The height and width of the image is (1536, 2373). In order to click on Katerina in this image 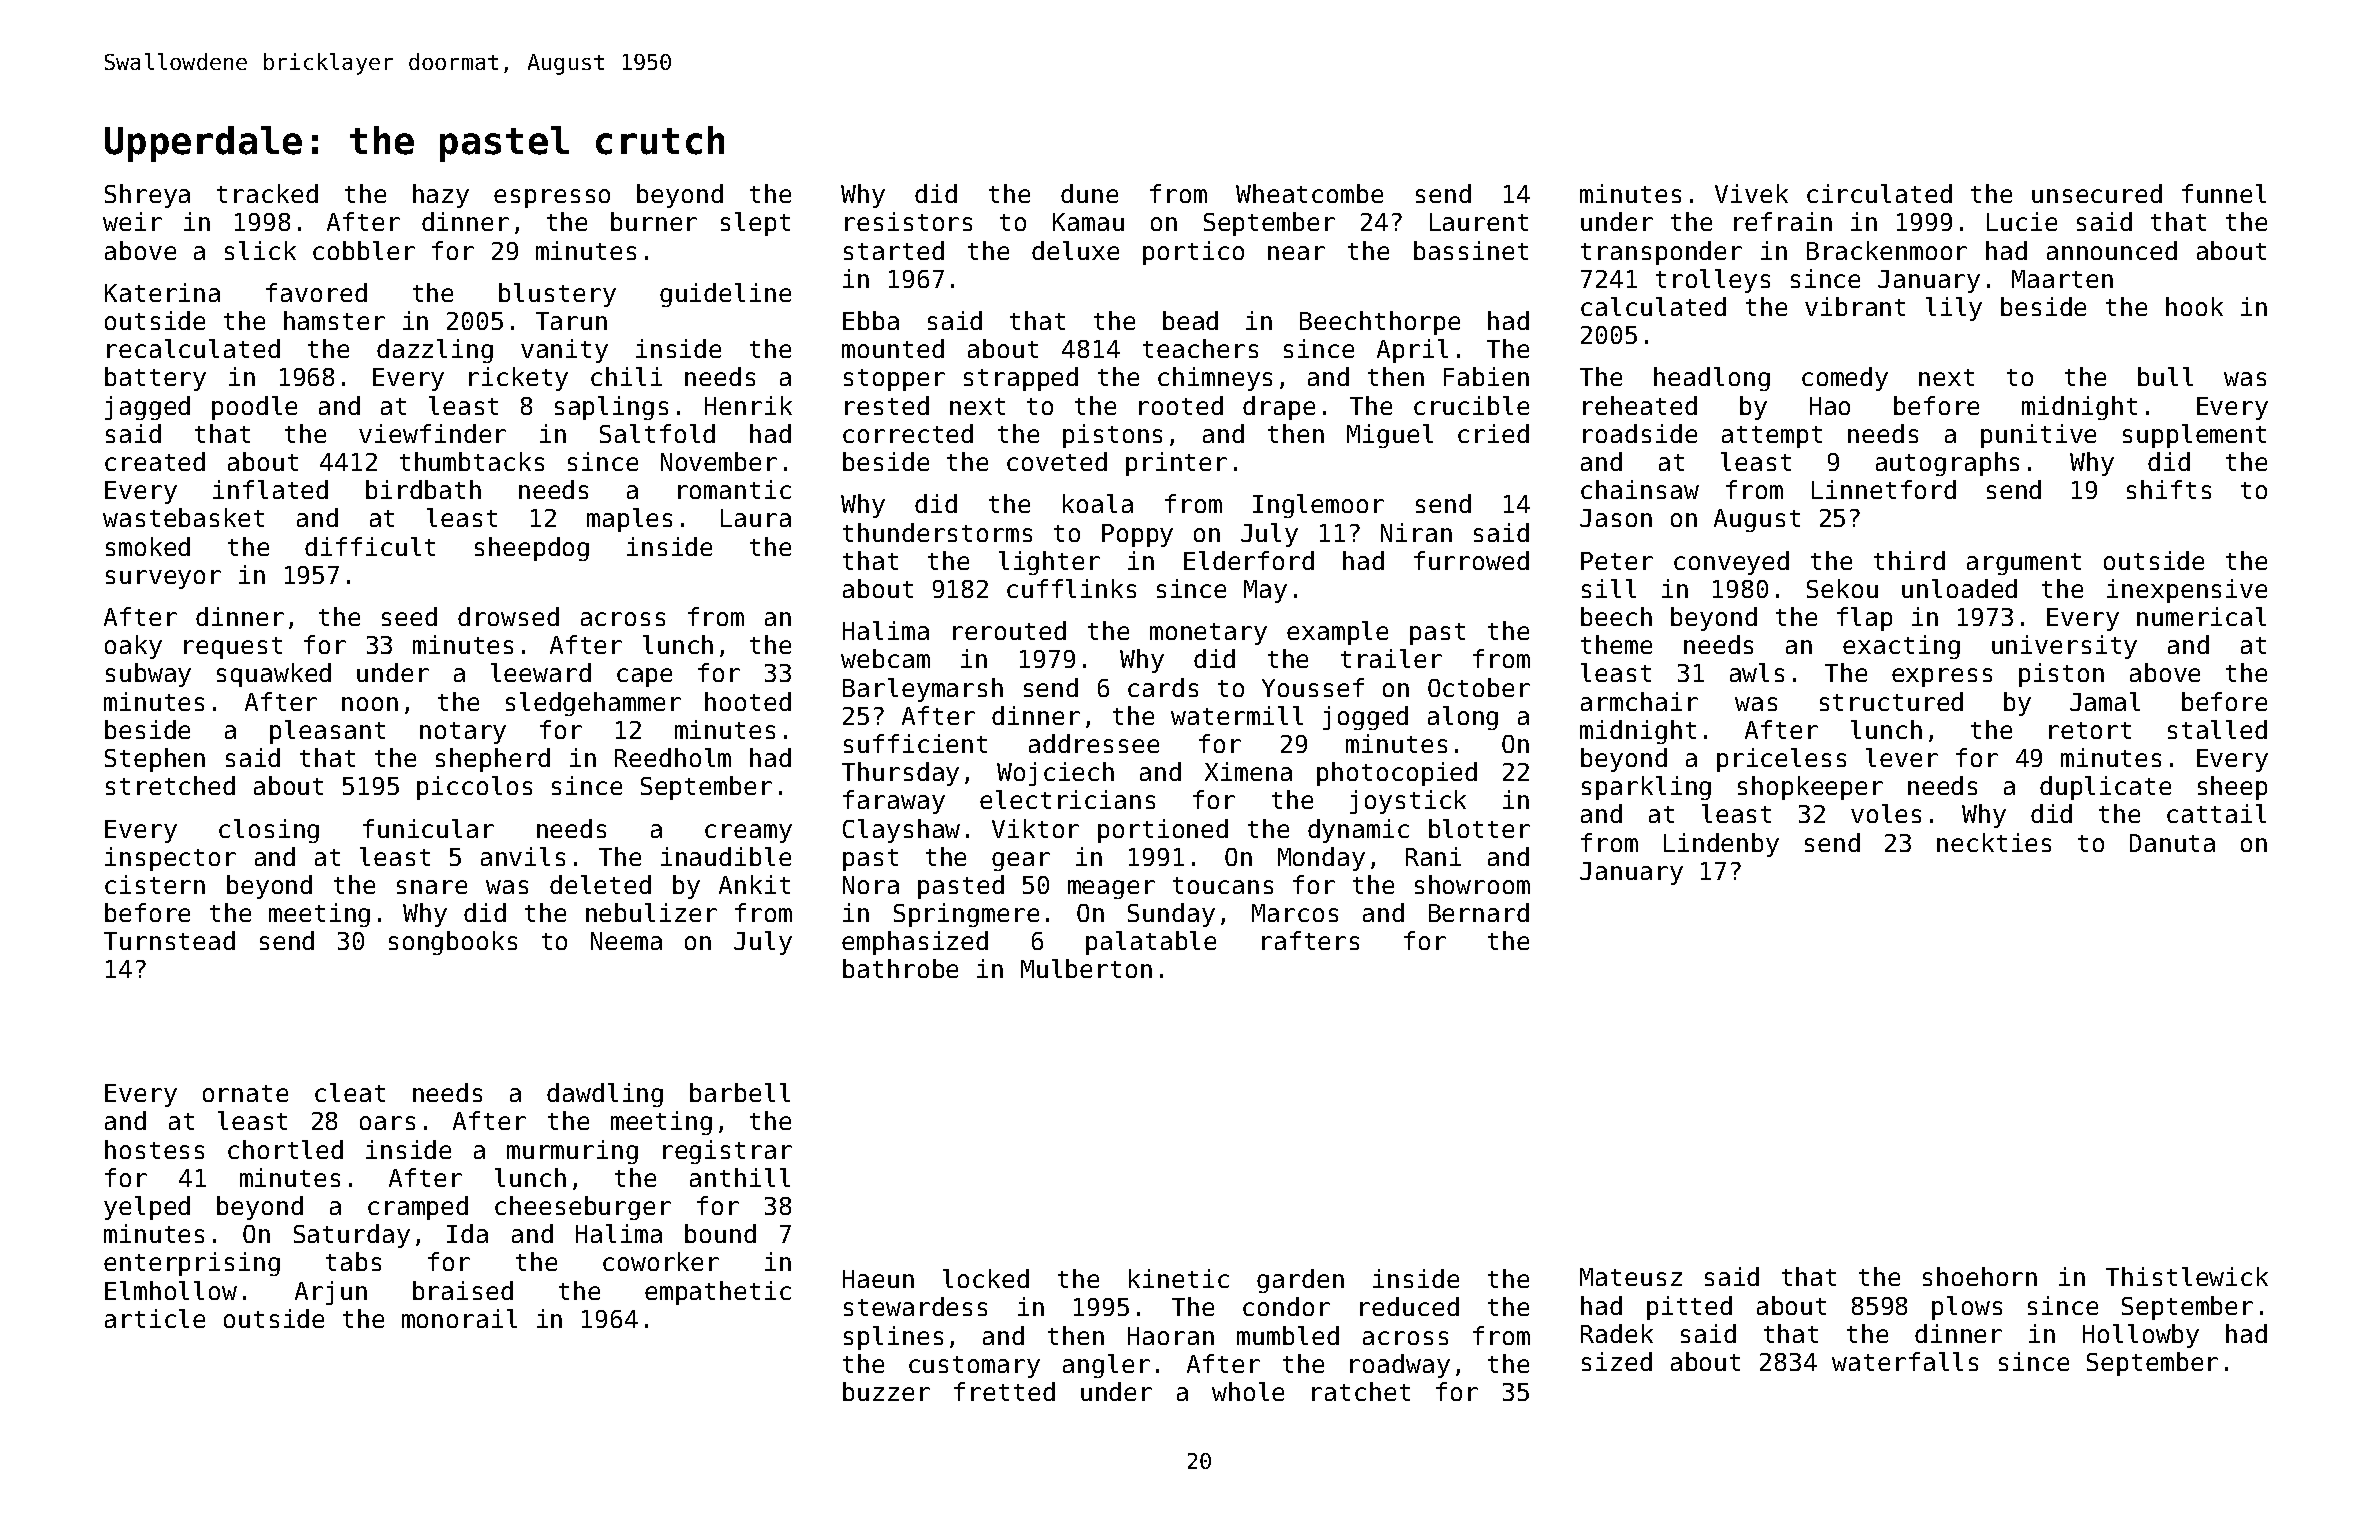, I will do `click(162, 292)`.
